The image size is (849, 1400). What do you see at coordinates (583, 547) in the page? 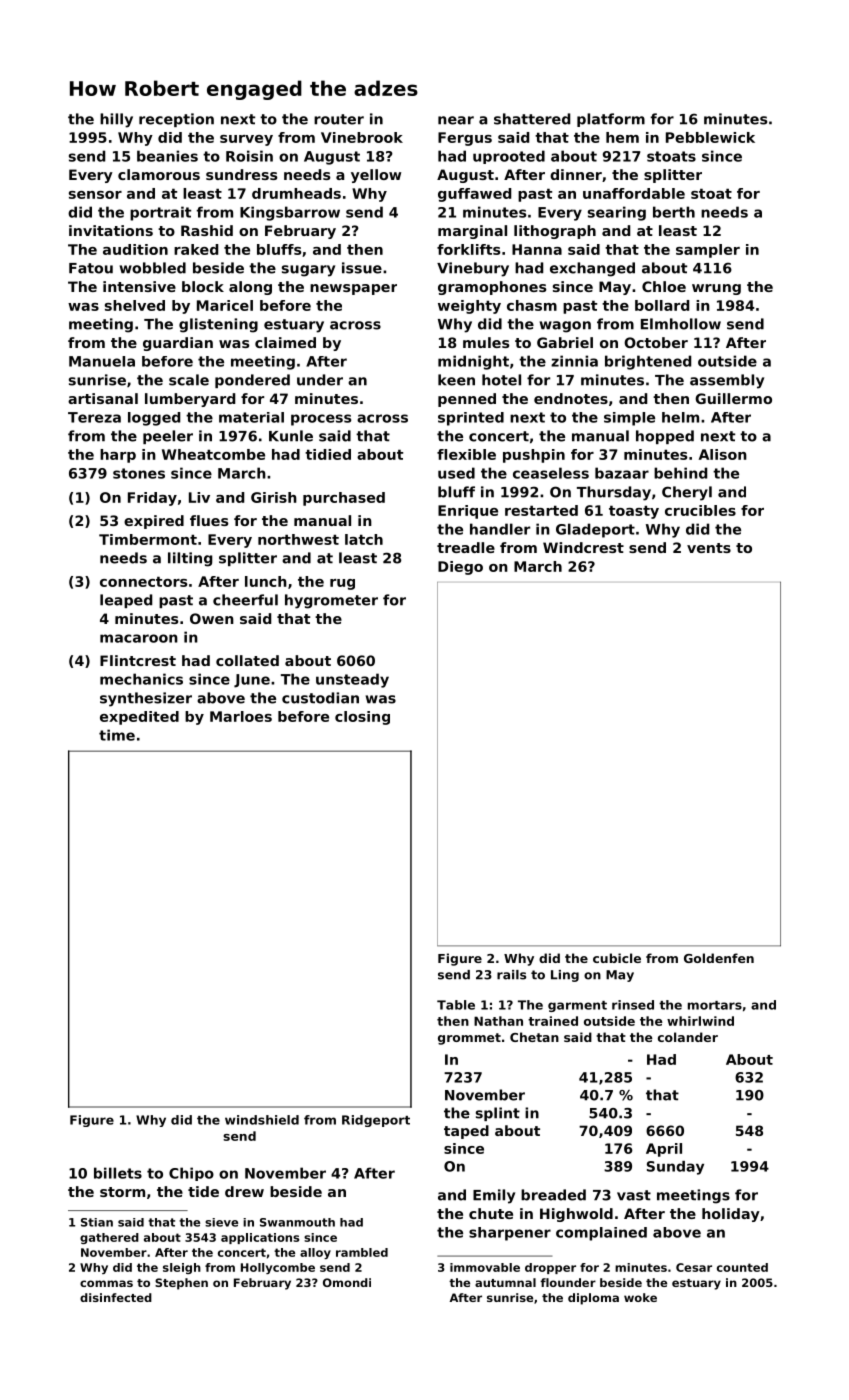
I see `Windcrest` at bounding box center [583, 547].
